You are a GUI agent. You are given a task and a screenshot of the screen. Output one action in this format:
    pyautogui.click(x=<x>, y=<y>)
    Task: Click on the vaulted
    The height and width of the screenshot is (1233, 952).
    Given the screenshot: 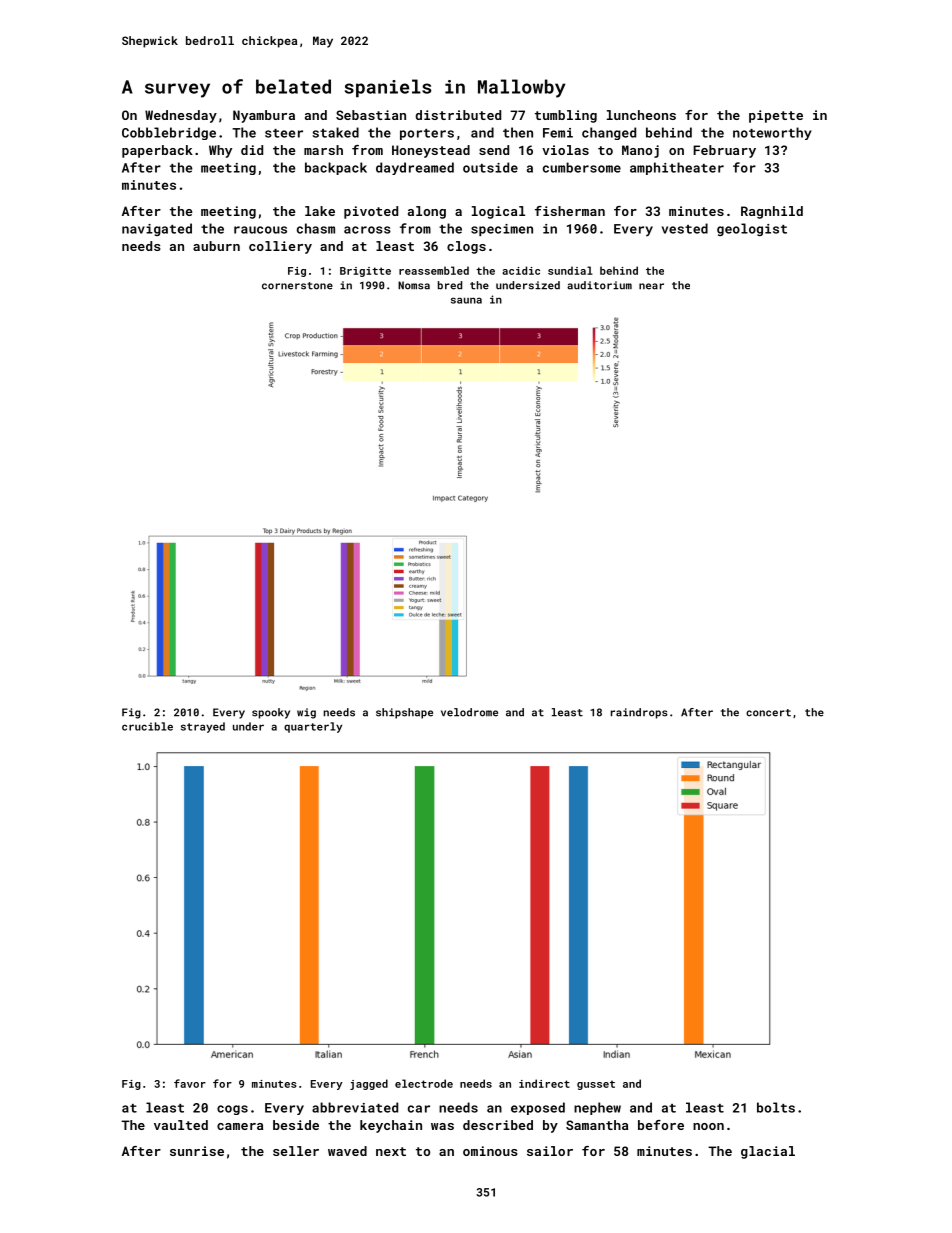 What is the action you would take?
    pyautogui.click(x=181, y=1125)
